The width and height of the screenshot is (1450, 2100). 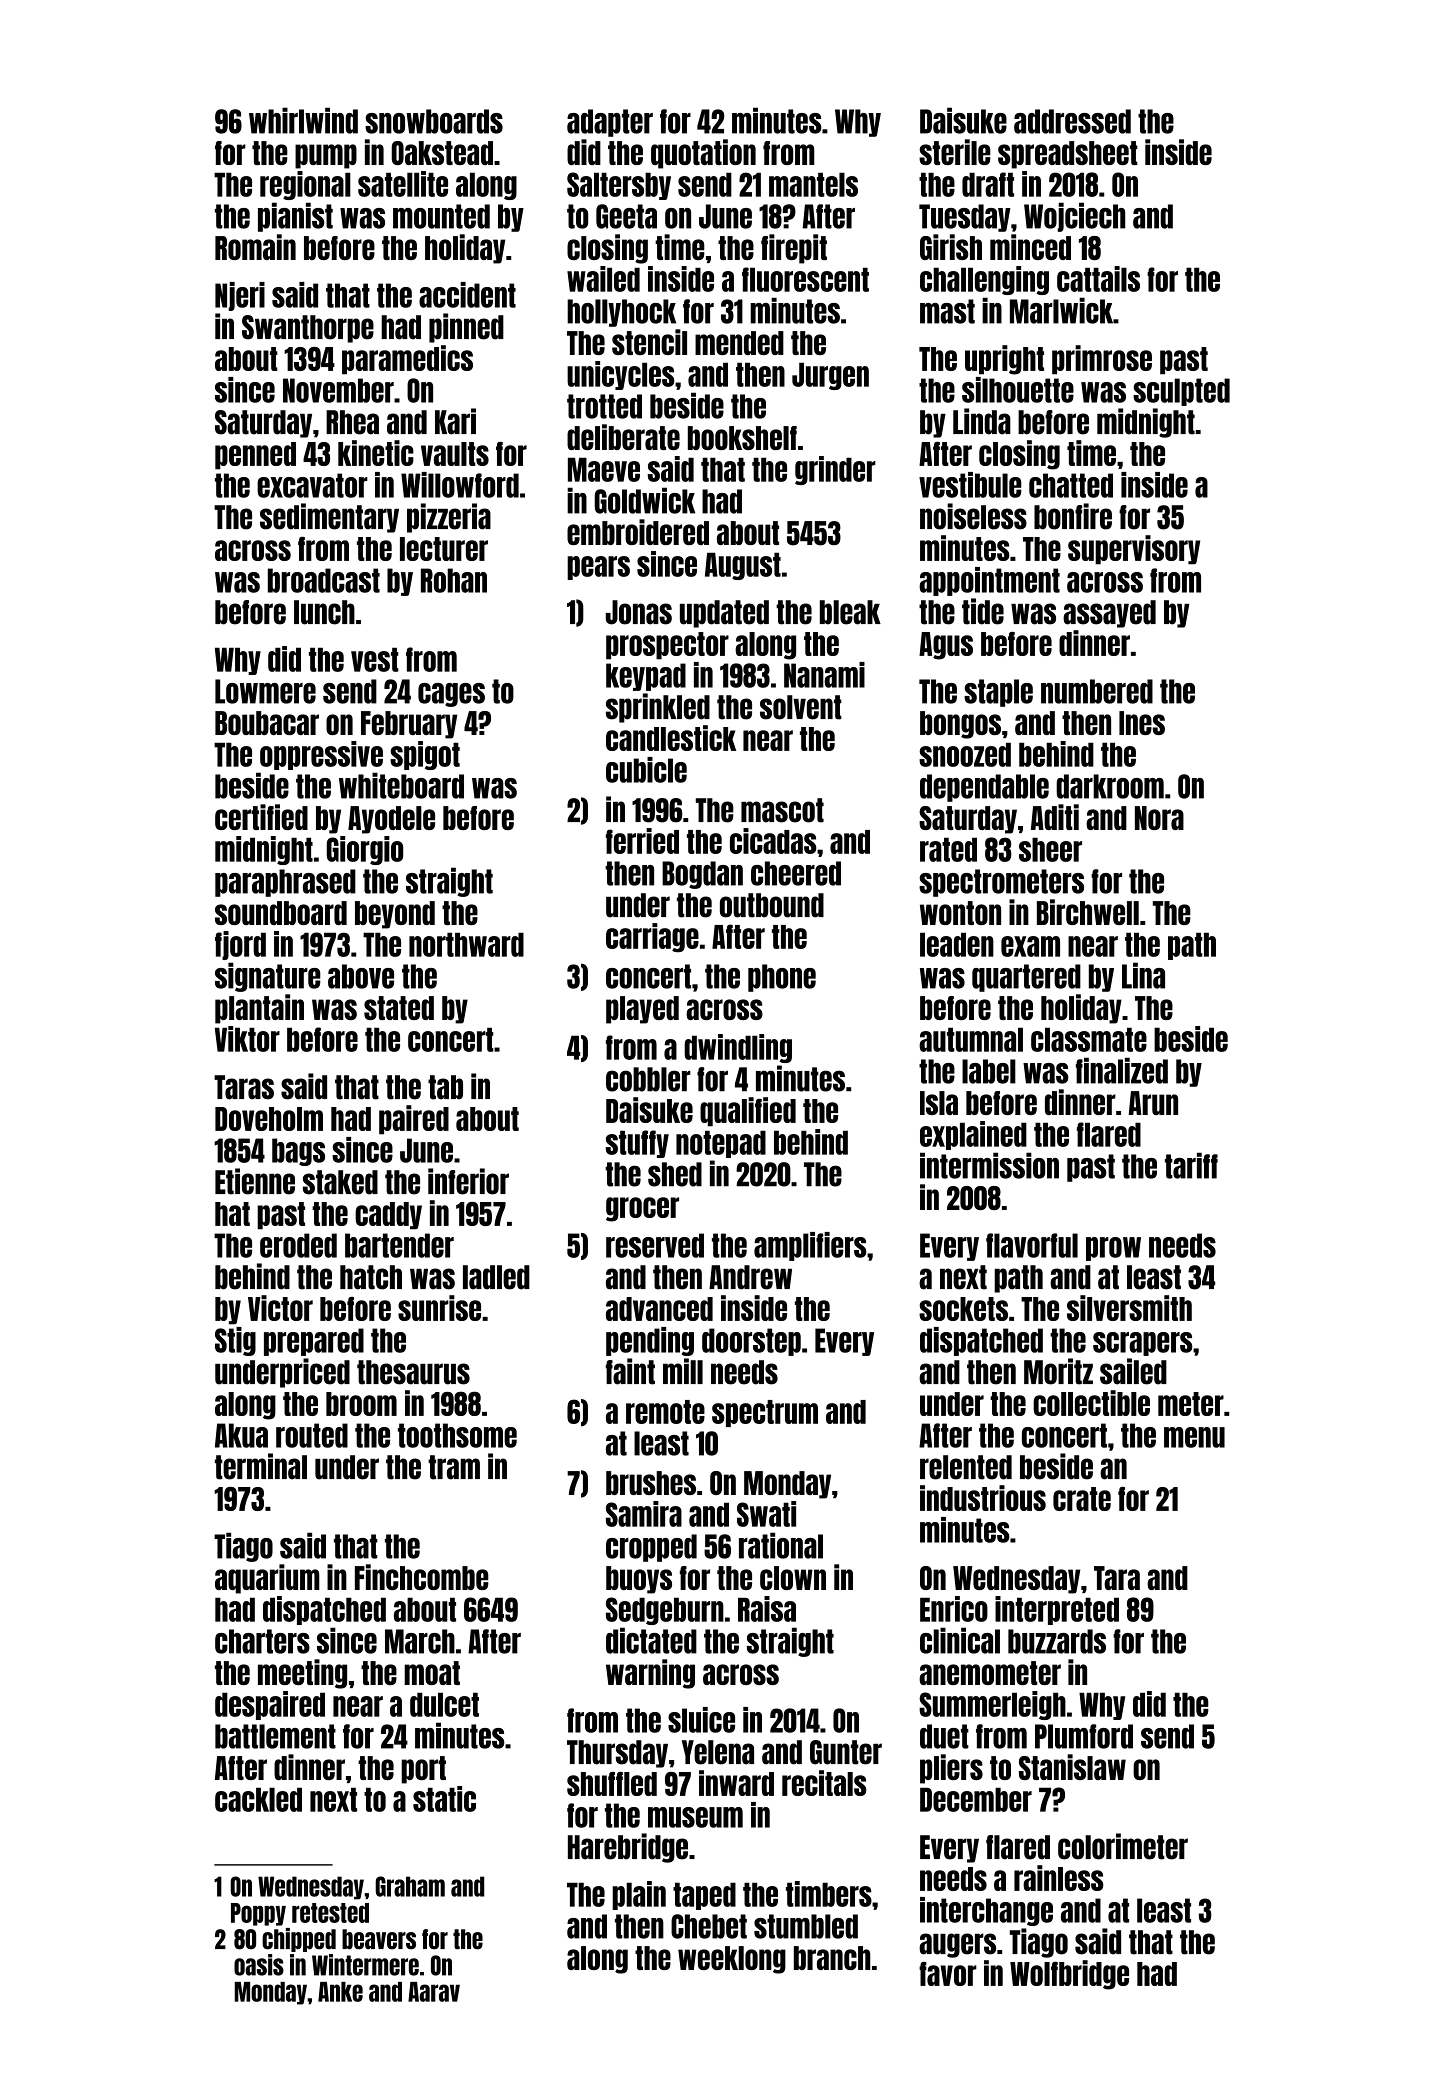 What do you see at coordinates (1181, 392) in the screenshot?
I see `sculpted` at bounding box center [1181, 392].
